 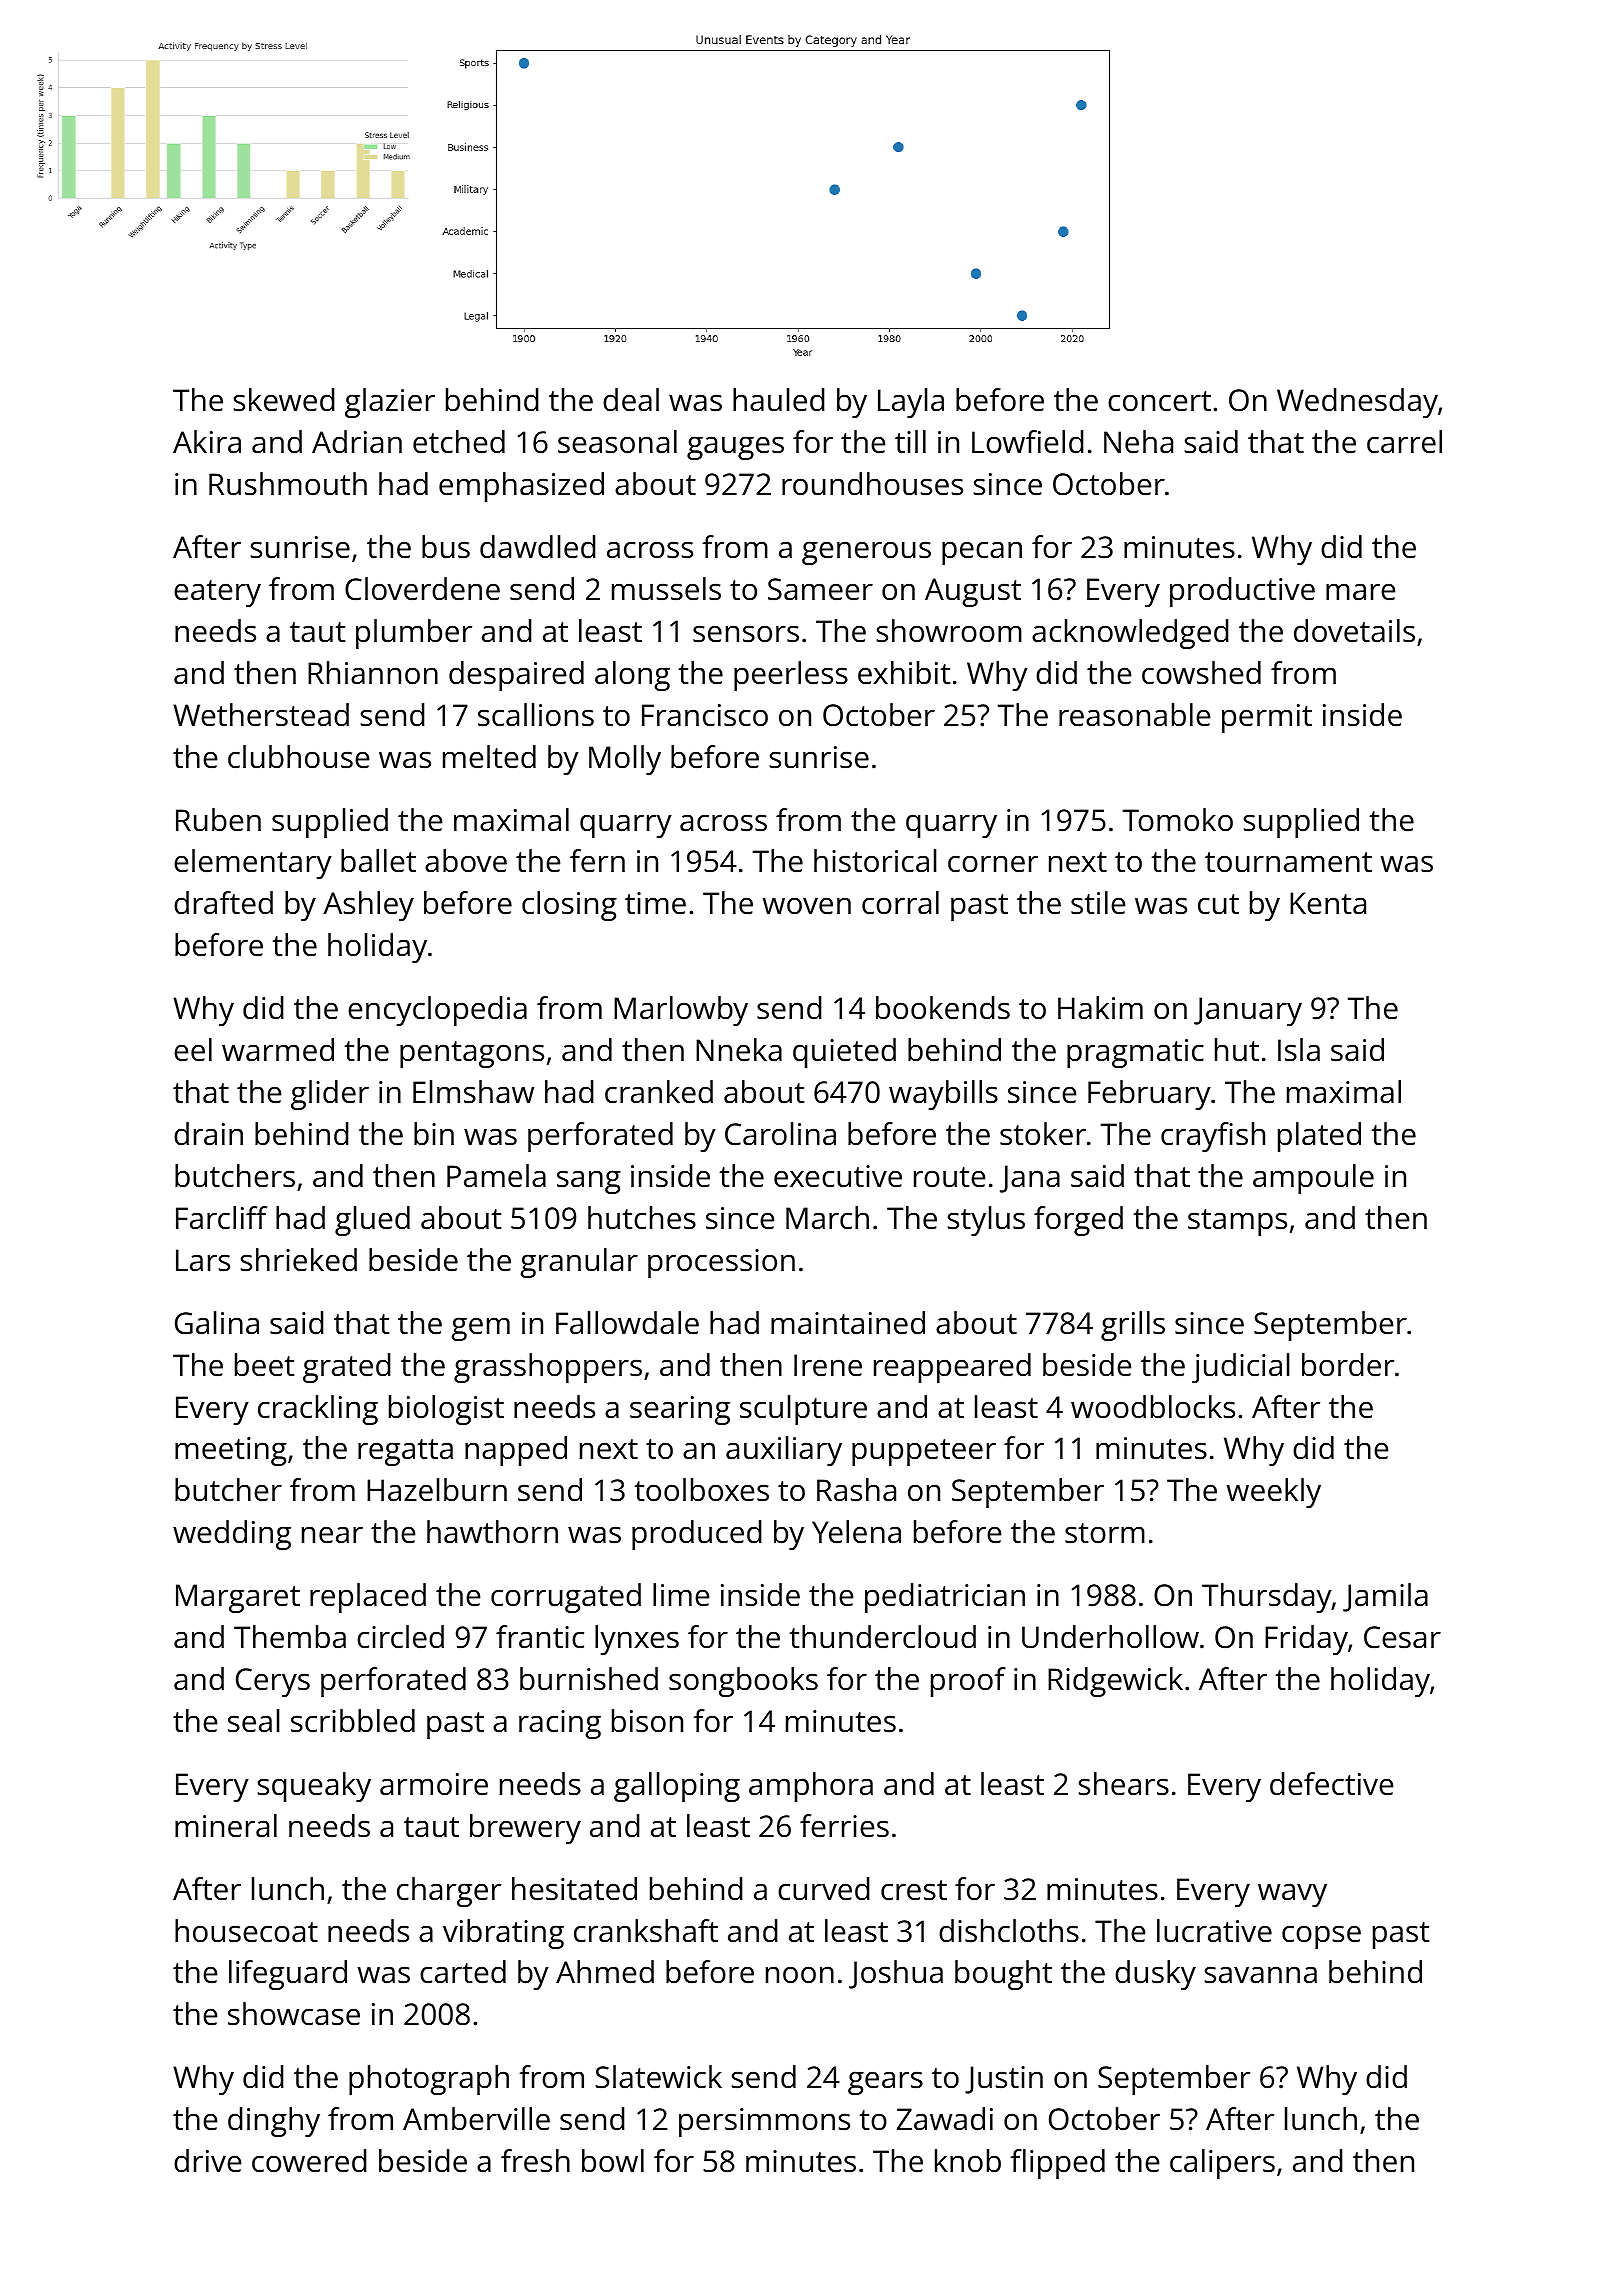 What do you see at coordinates (1003, 1975) in the document?
I see `bought` at bounding box center [1003, 1975].
